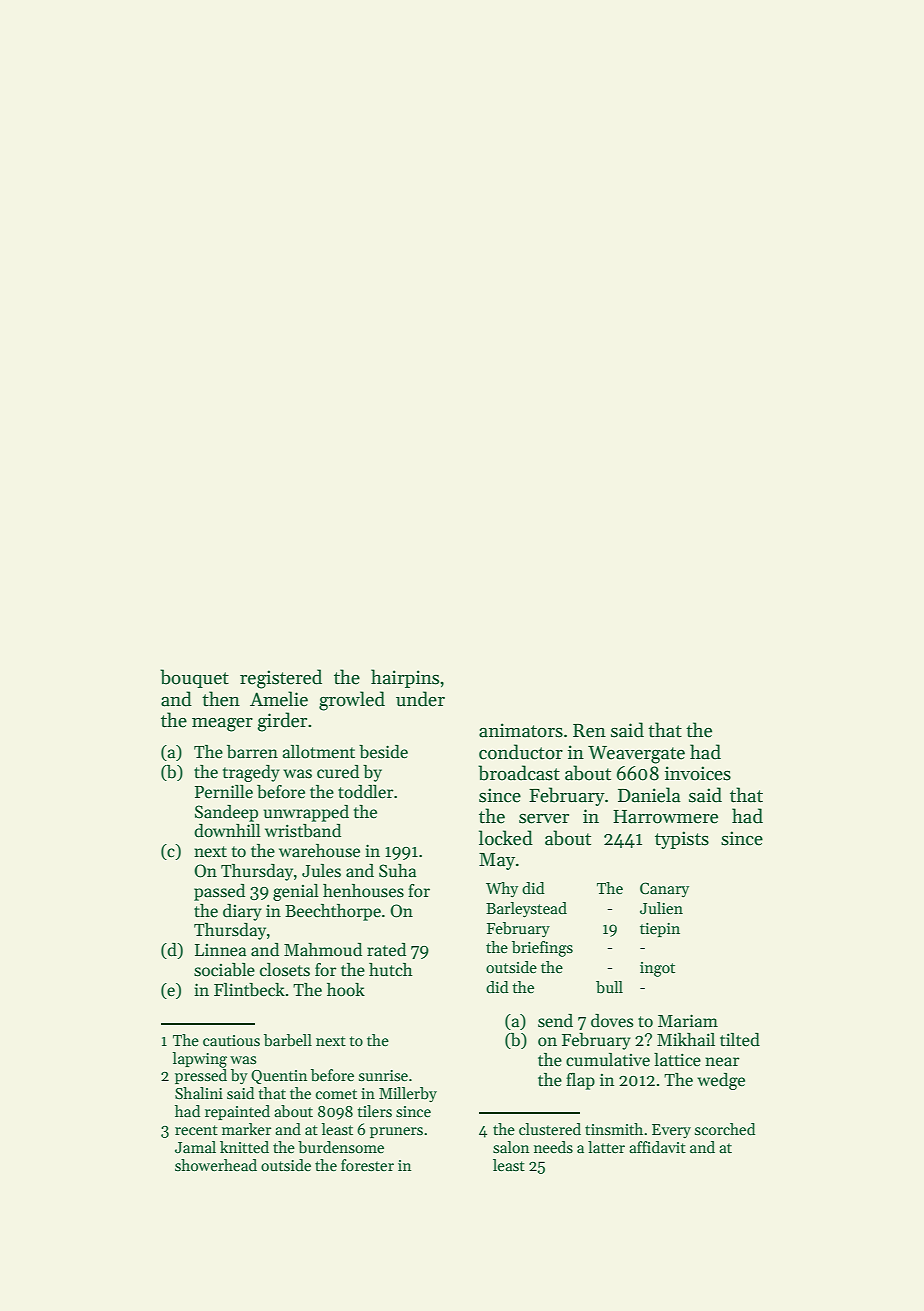  I want to click on barbell, so click(288, 1040).
